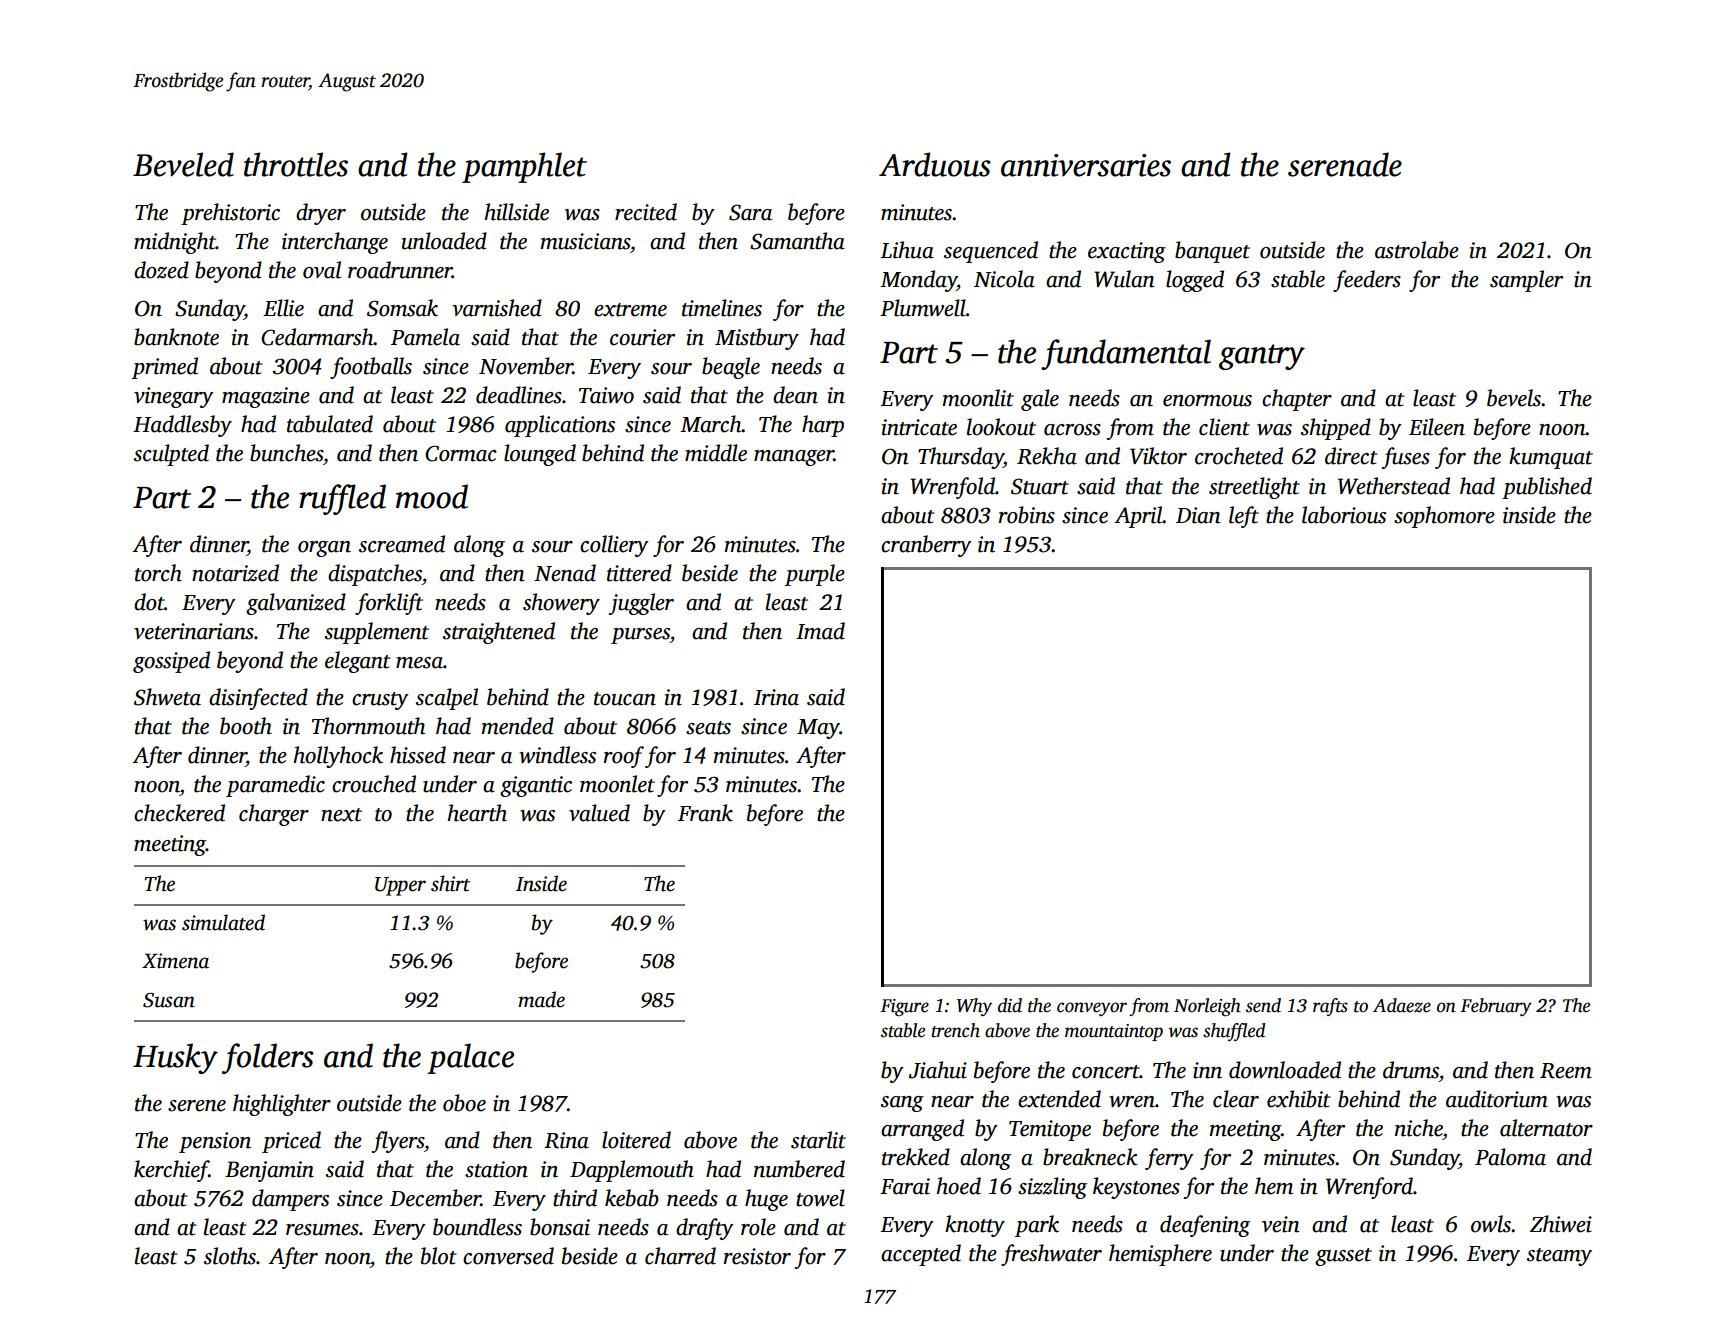  Describe the element at coordinates (705, 813) in the screenshot. I see `Frank` at that location.
